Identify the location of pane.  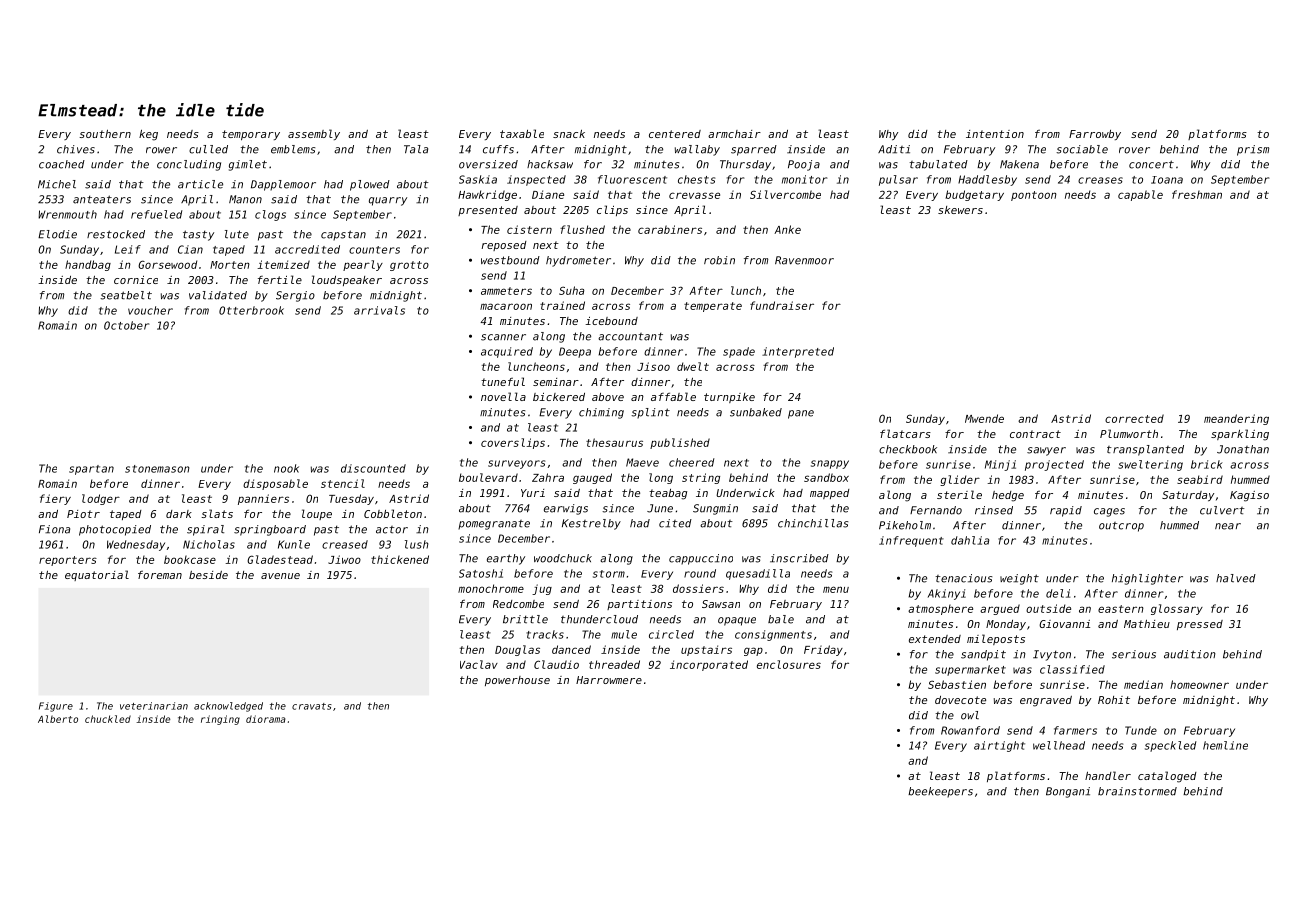
(801, 414).
